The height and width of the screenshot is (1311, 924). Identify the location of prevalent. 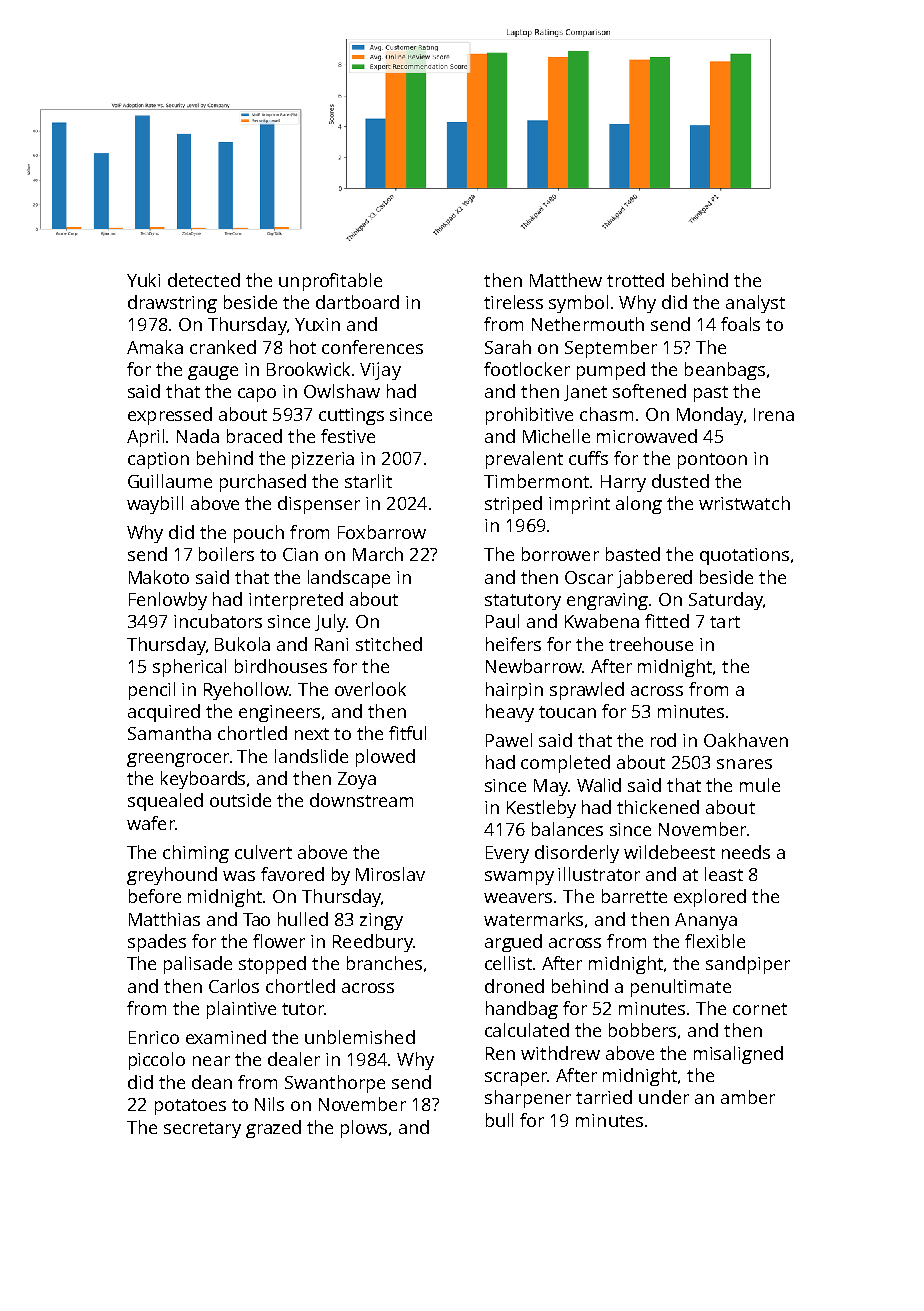
(524, 460).
